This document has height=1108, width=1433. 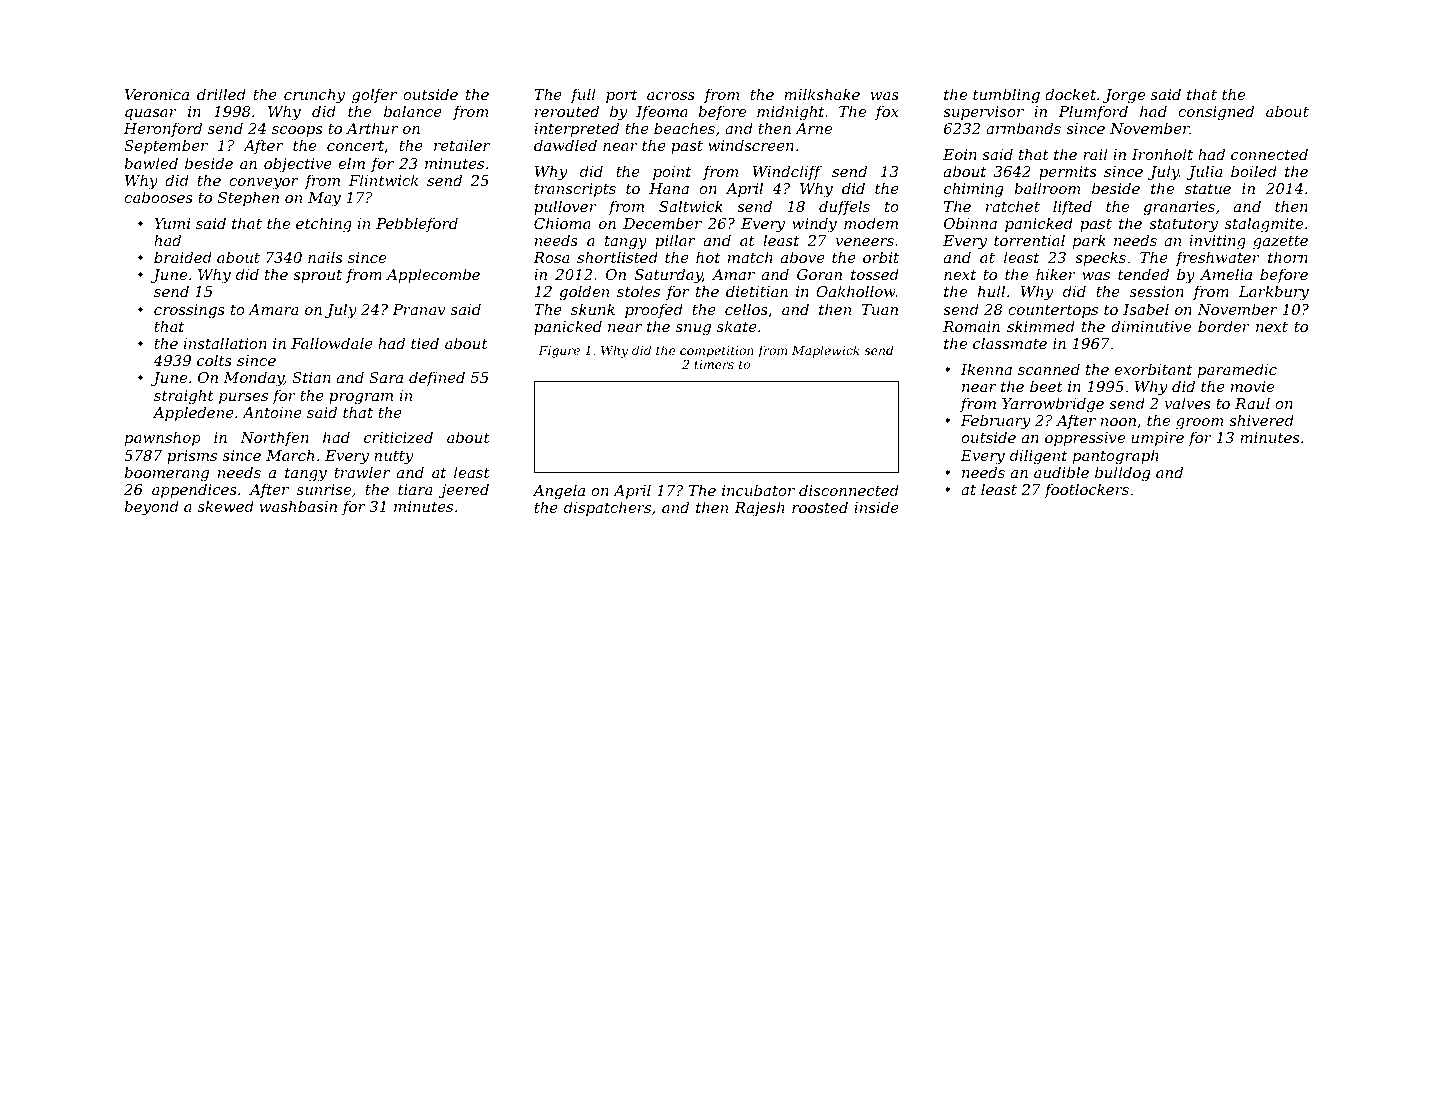 What do you see at coordinates (876, 507) in the document?
I see `inside` at bounding box center [876, 507].
